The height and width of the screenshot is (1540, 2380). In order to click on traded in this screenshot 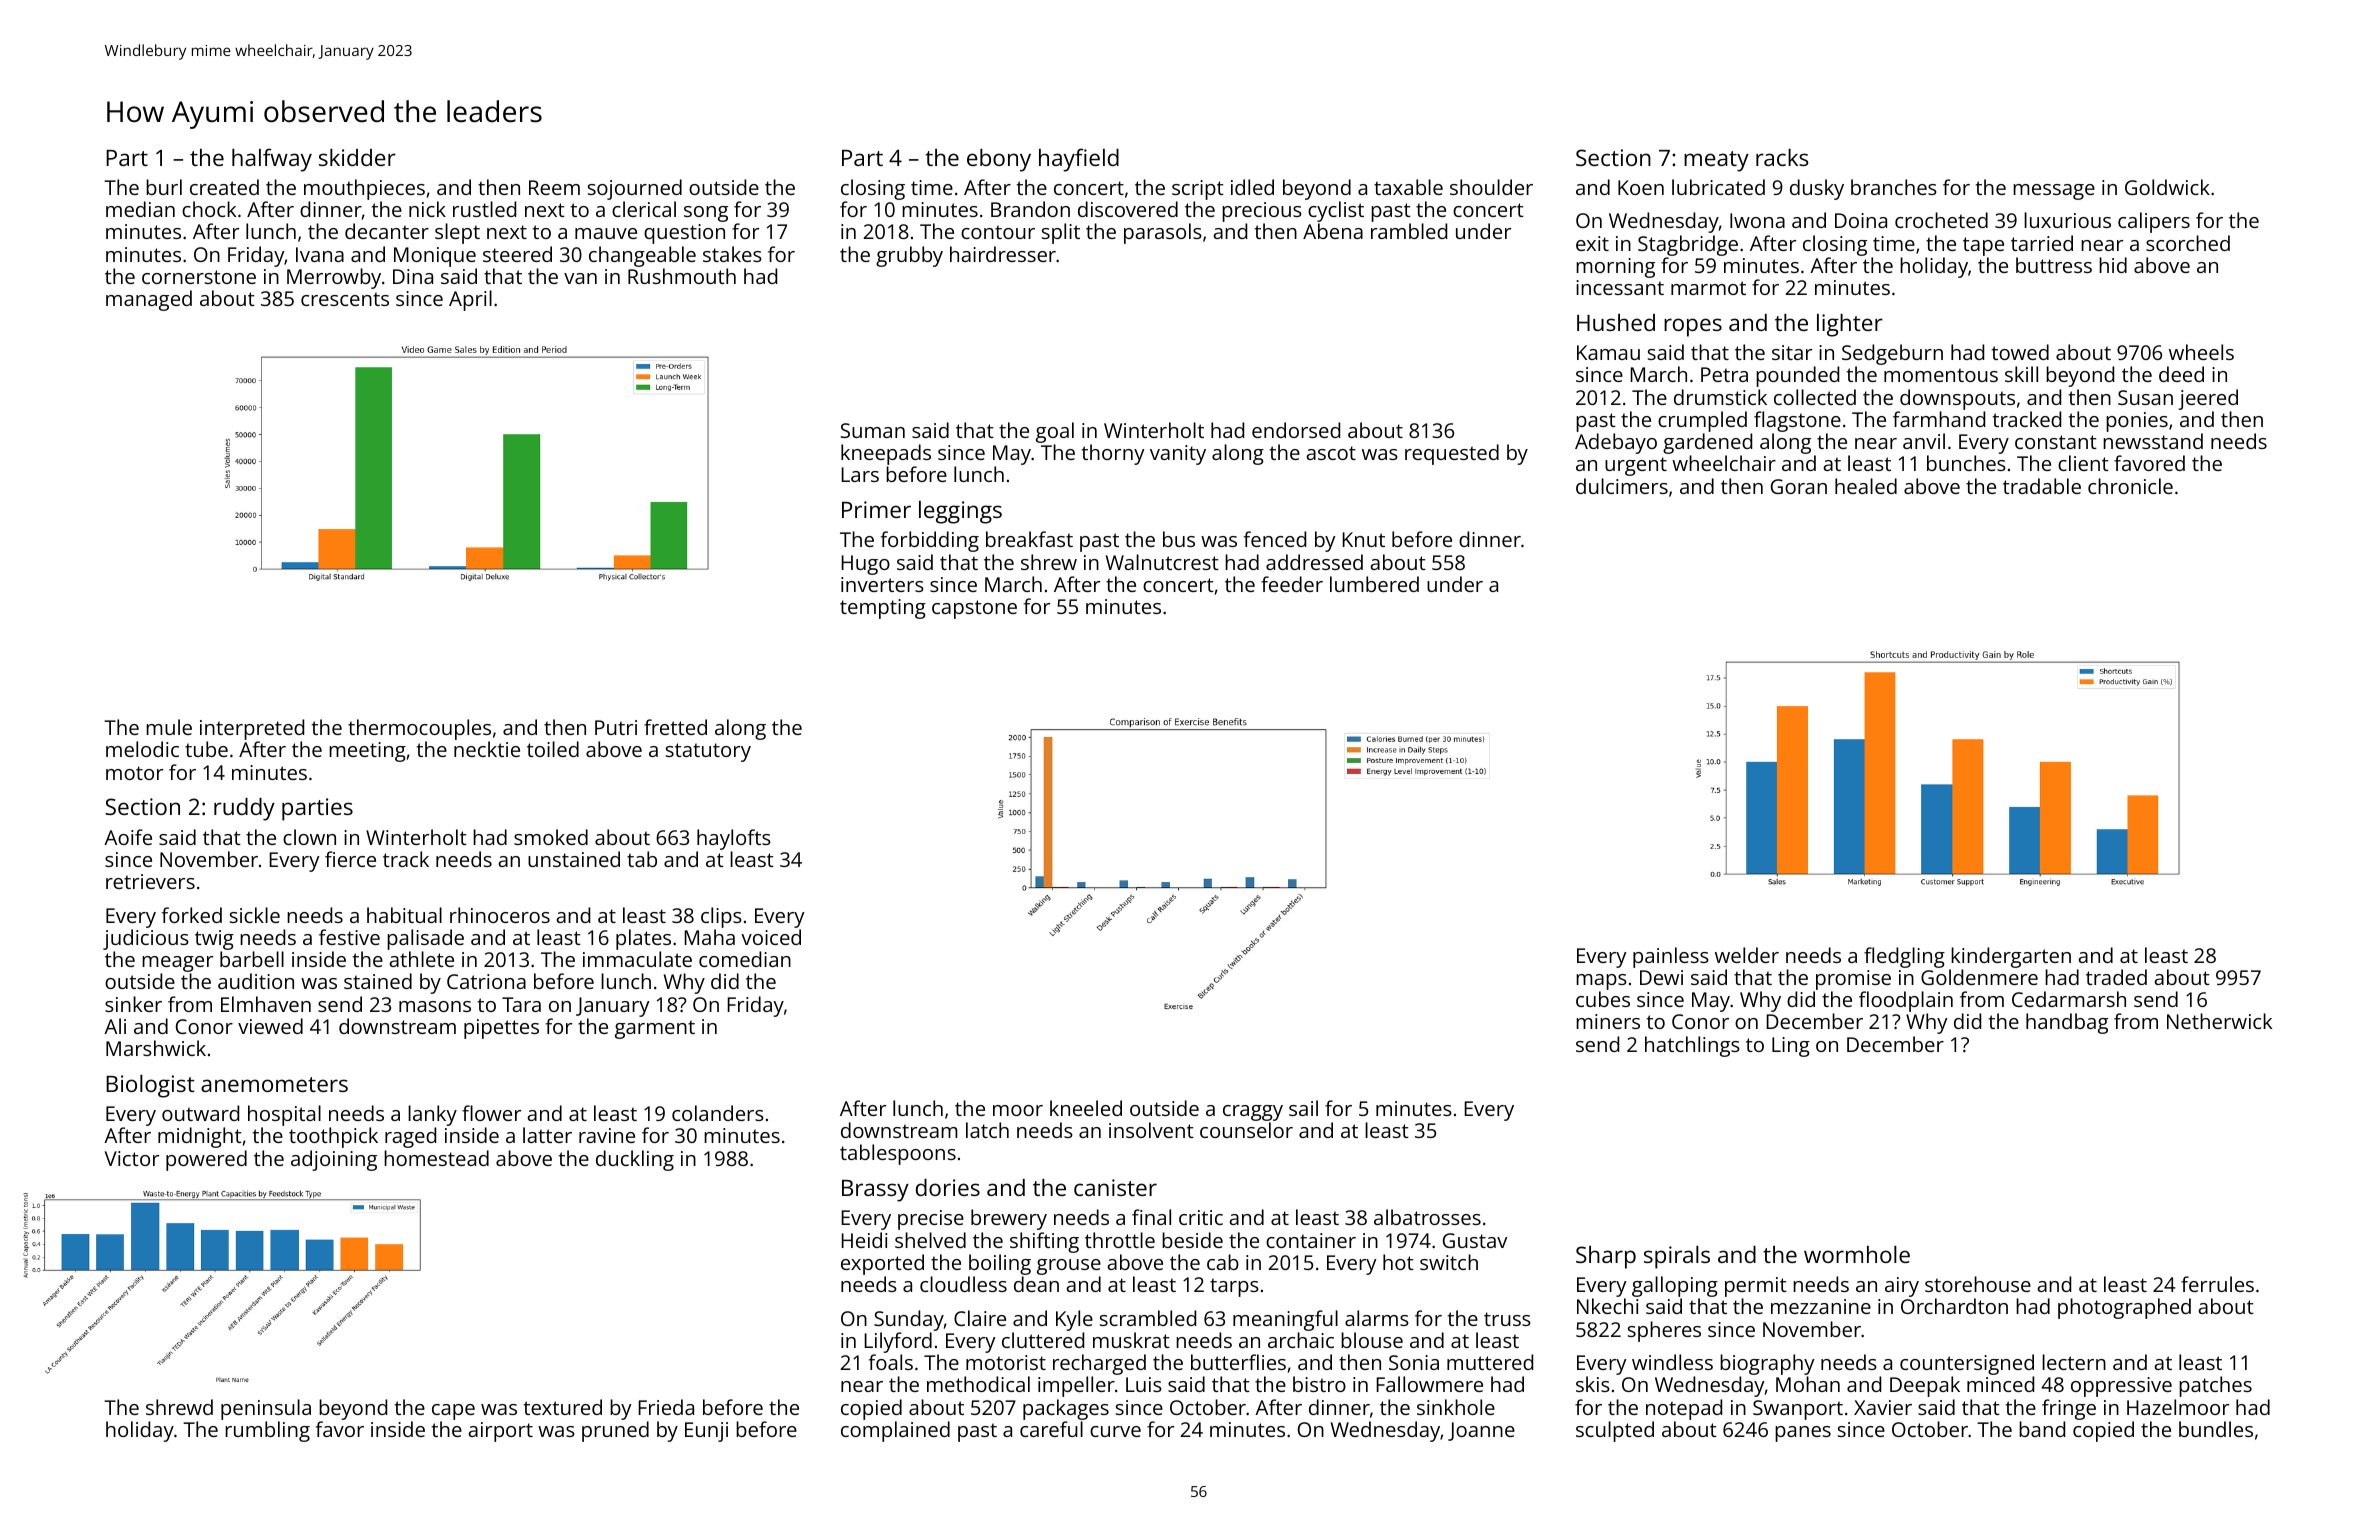, I will do `click(2116, 977)`.
